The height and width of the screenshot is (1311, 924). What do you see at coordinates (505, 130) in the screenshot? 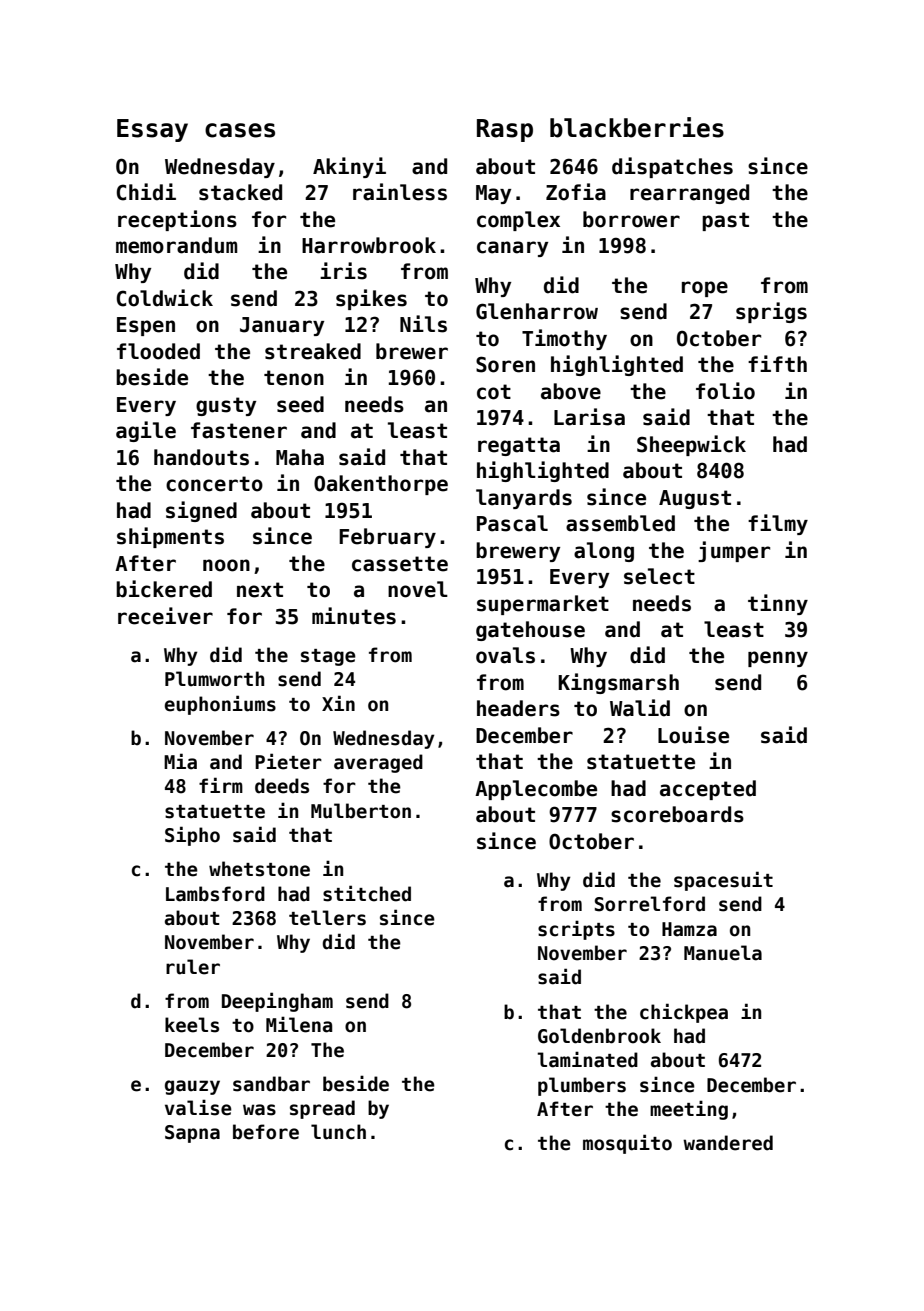
I see `Rasp` at bounding box center [505, 130].
